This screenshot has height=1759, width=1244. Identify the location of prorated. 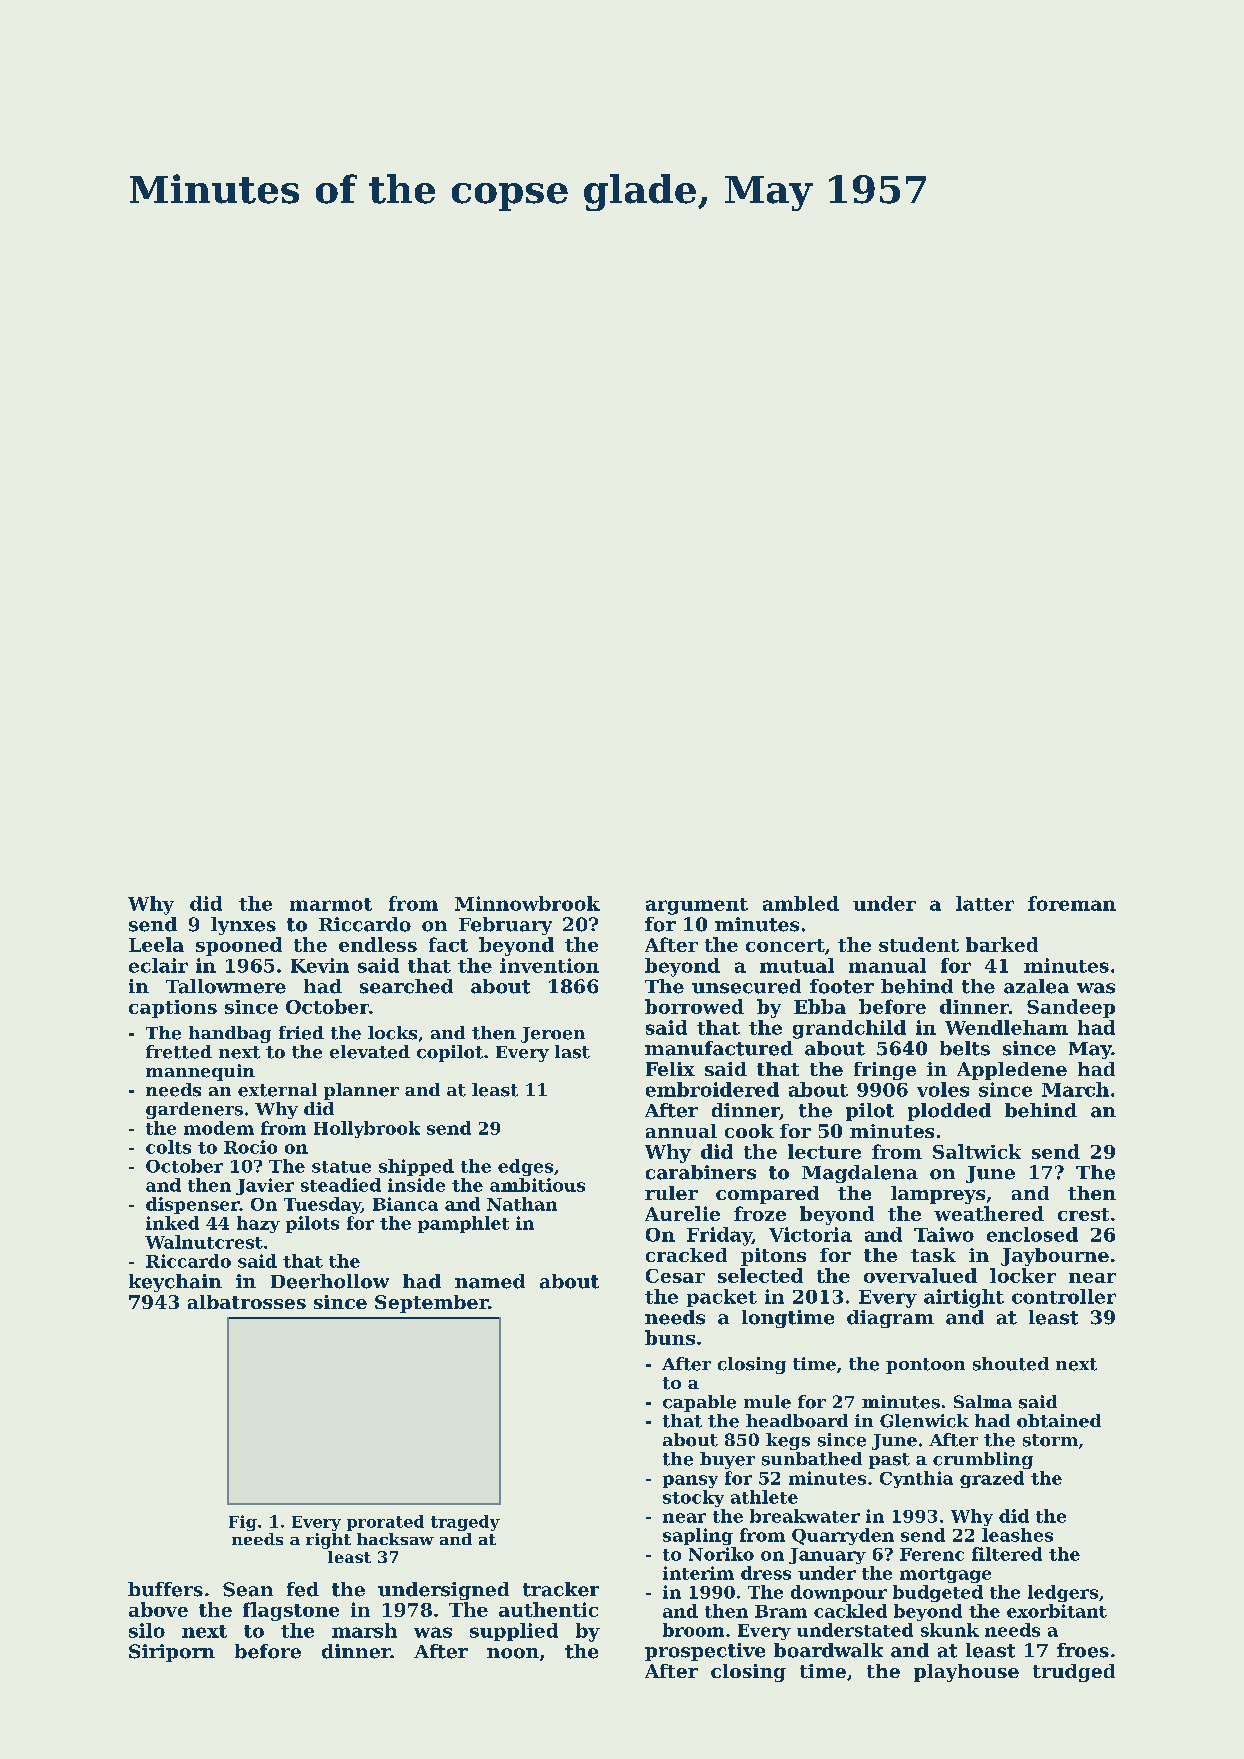
(385, 1523).
